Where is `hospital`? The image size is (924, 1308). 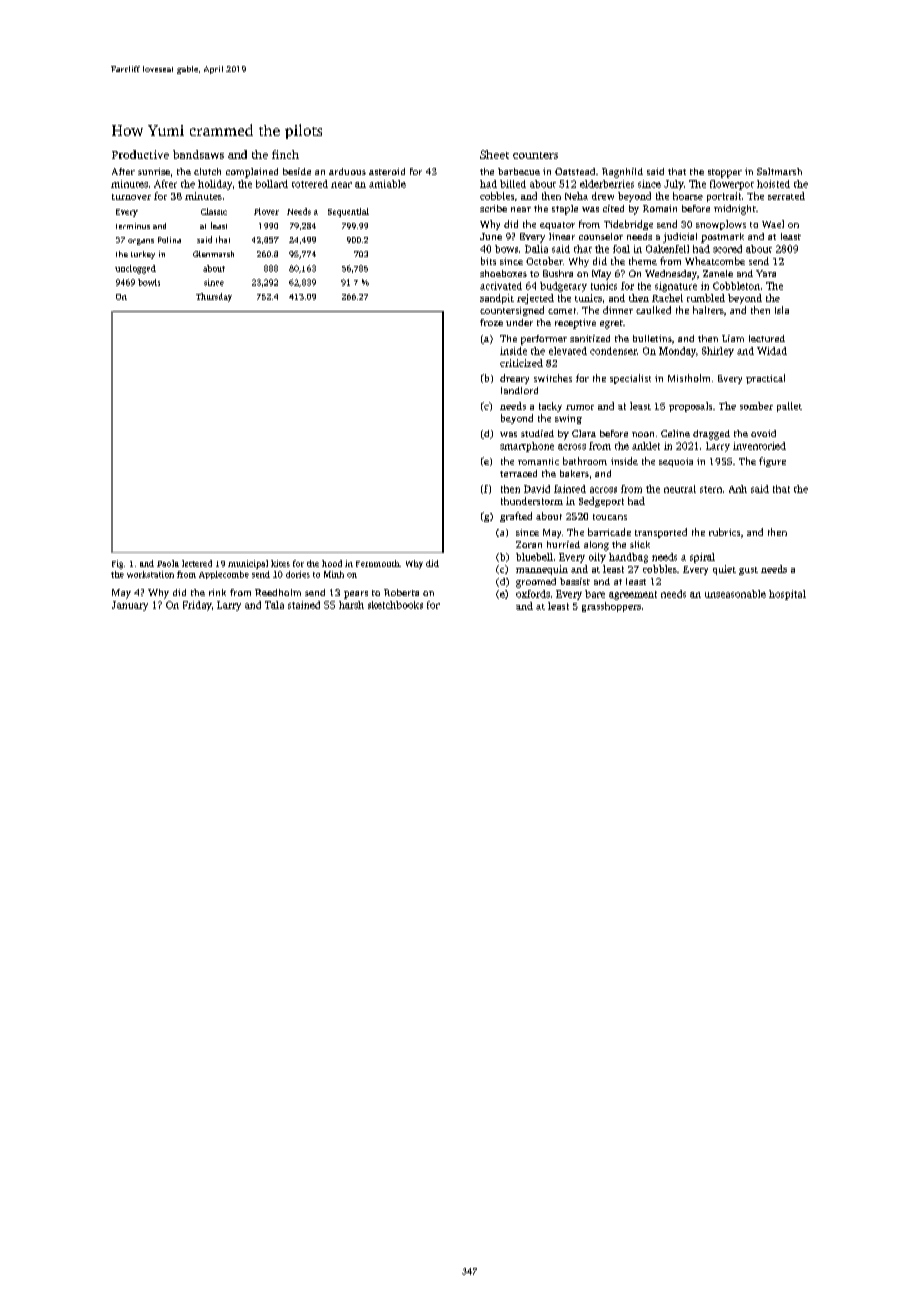 hospital is located at coordinates (787, 595).
